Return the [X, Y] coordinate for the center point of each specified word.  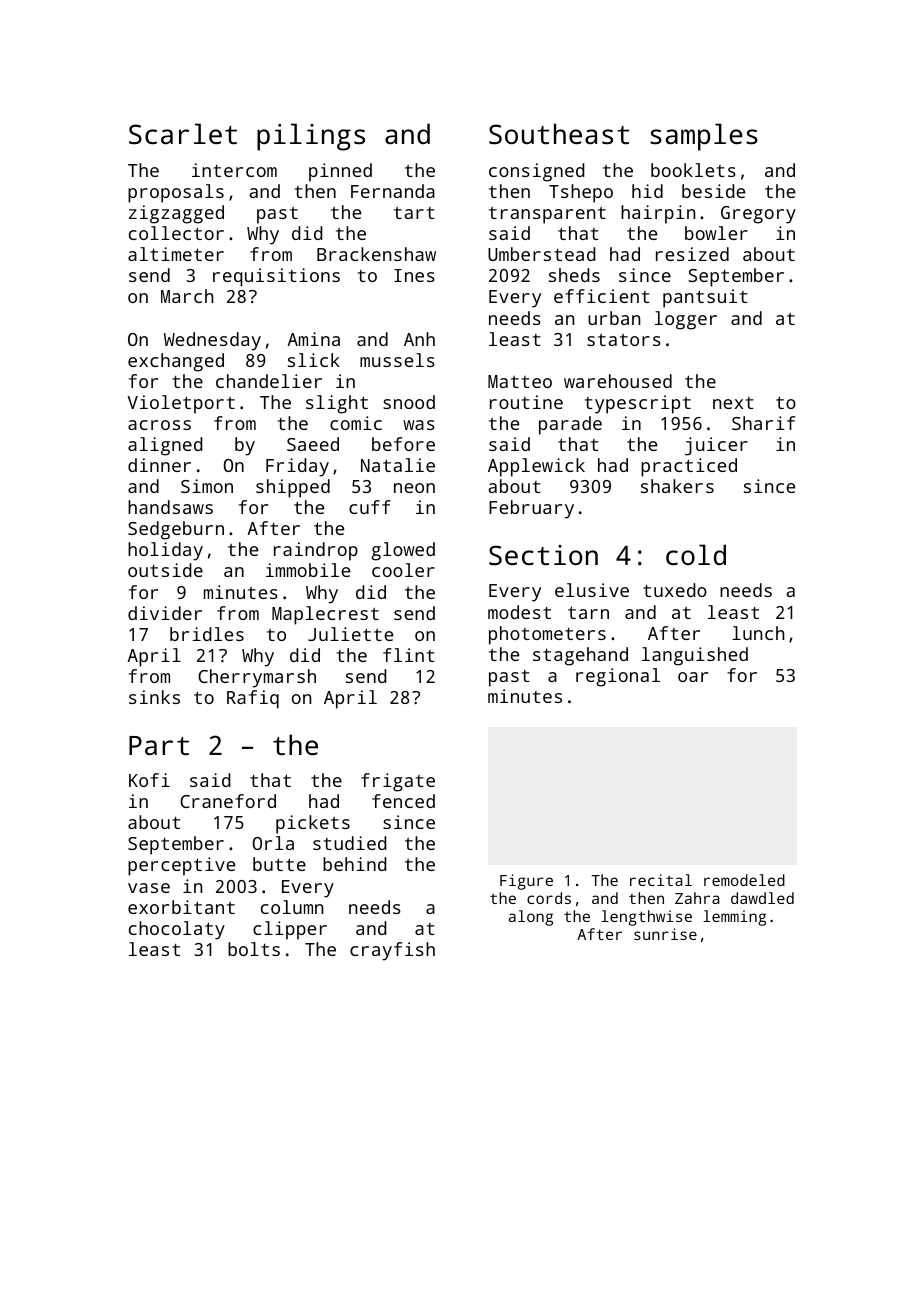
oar [693, 677]
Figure [526, 882]
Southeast [559, 134]
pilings [311, 137]
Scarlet [183, 134]
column [292, 907]
